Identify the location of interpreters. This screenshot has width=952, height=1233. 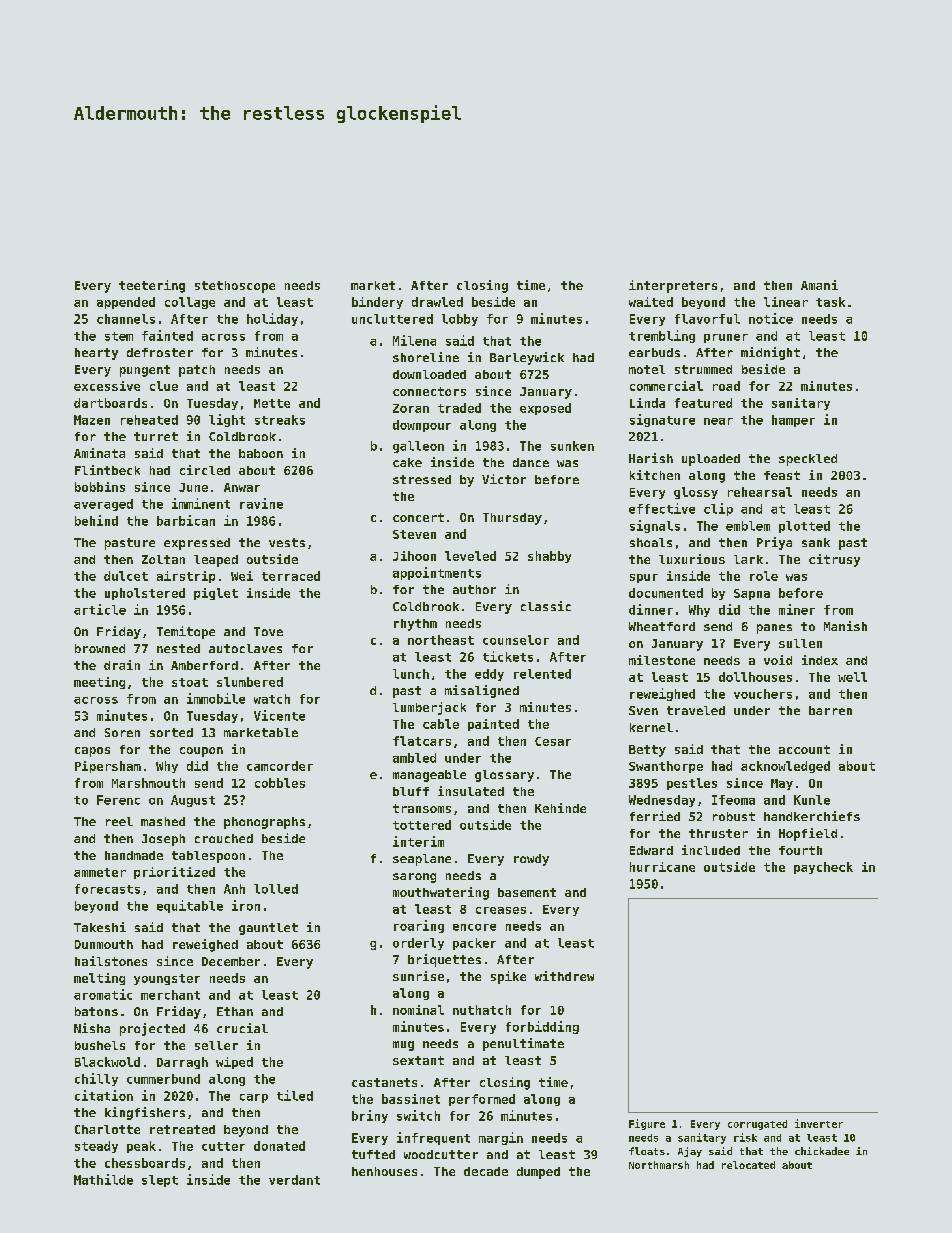
(673, 286).
